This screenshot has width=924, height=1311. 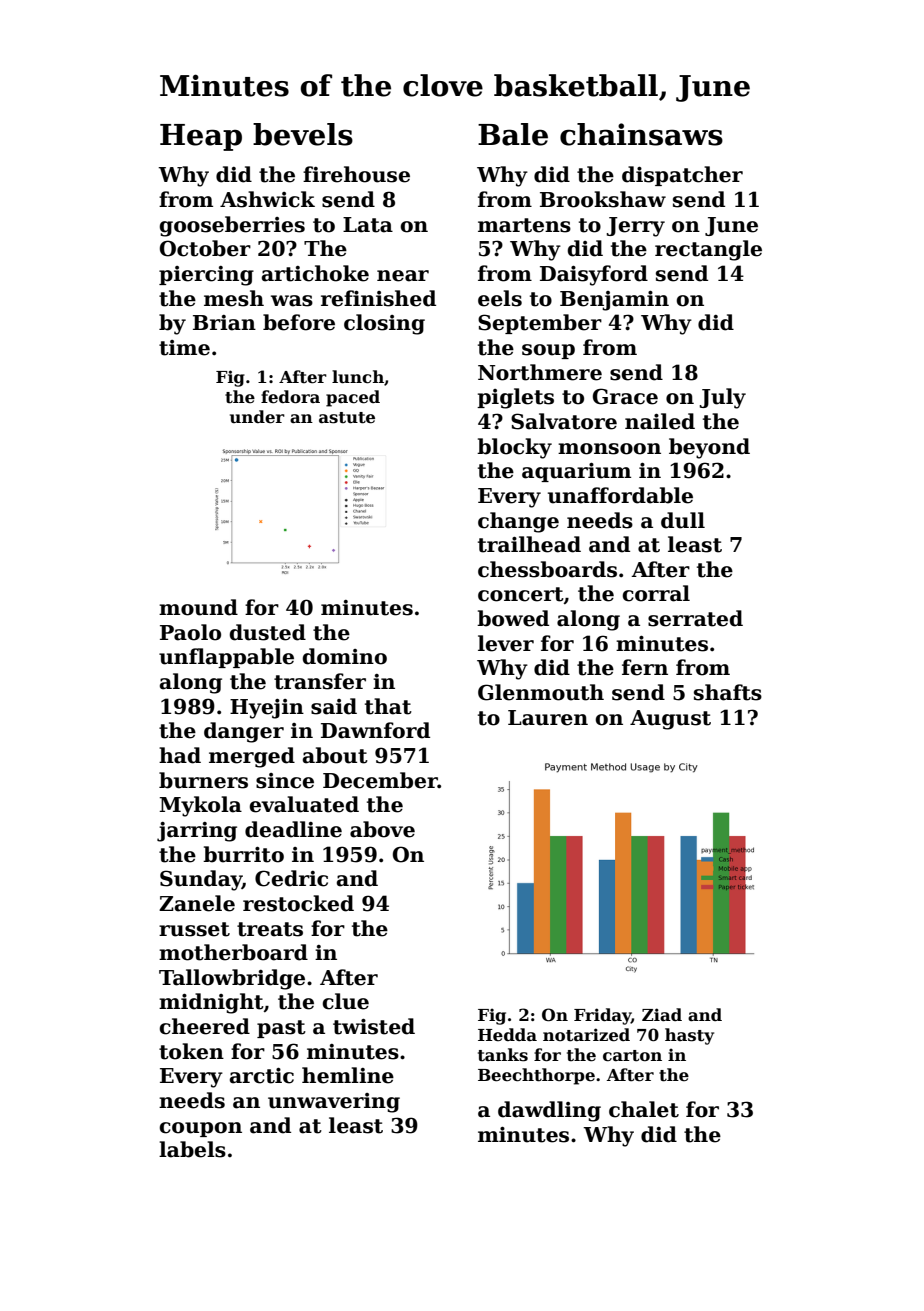 I want to click on chainsaws, so click(x=641, y=134).
